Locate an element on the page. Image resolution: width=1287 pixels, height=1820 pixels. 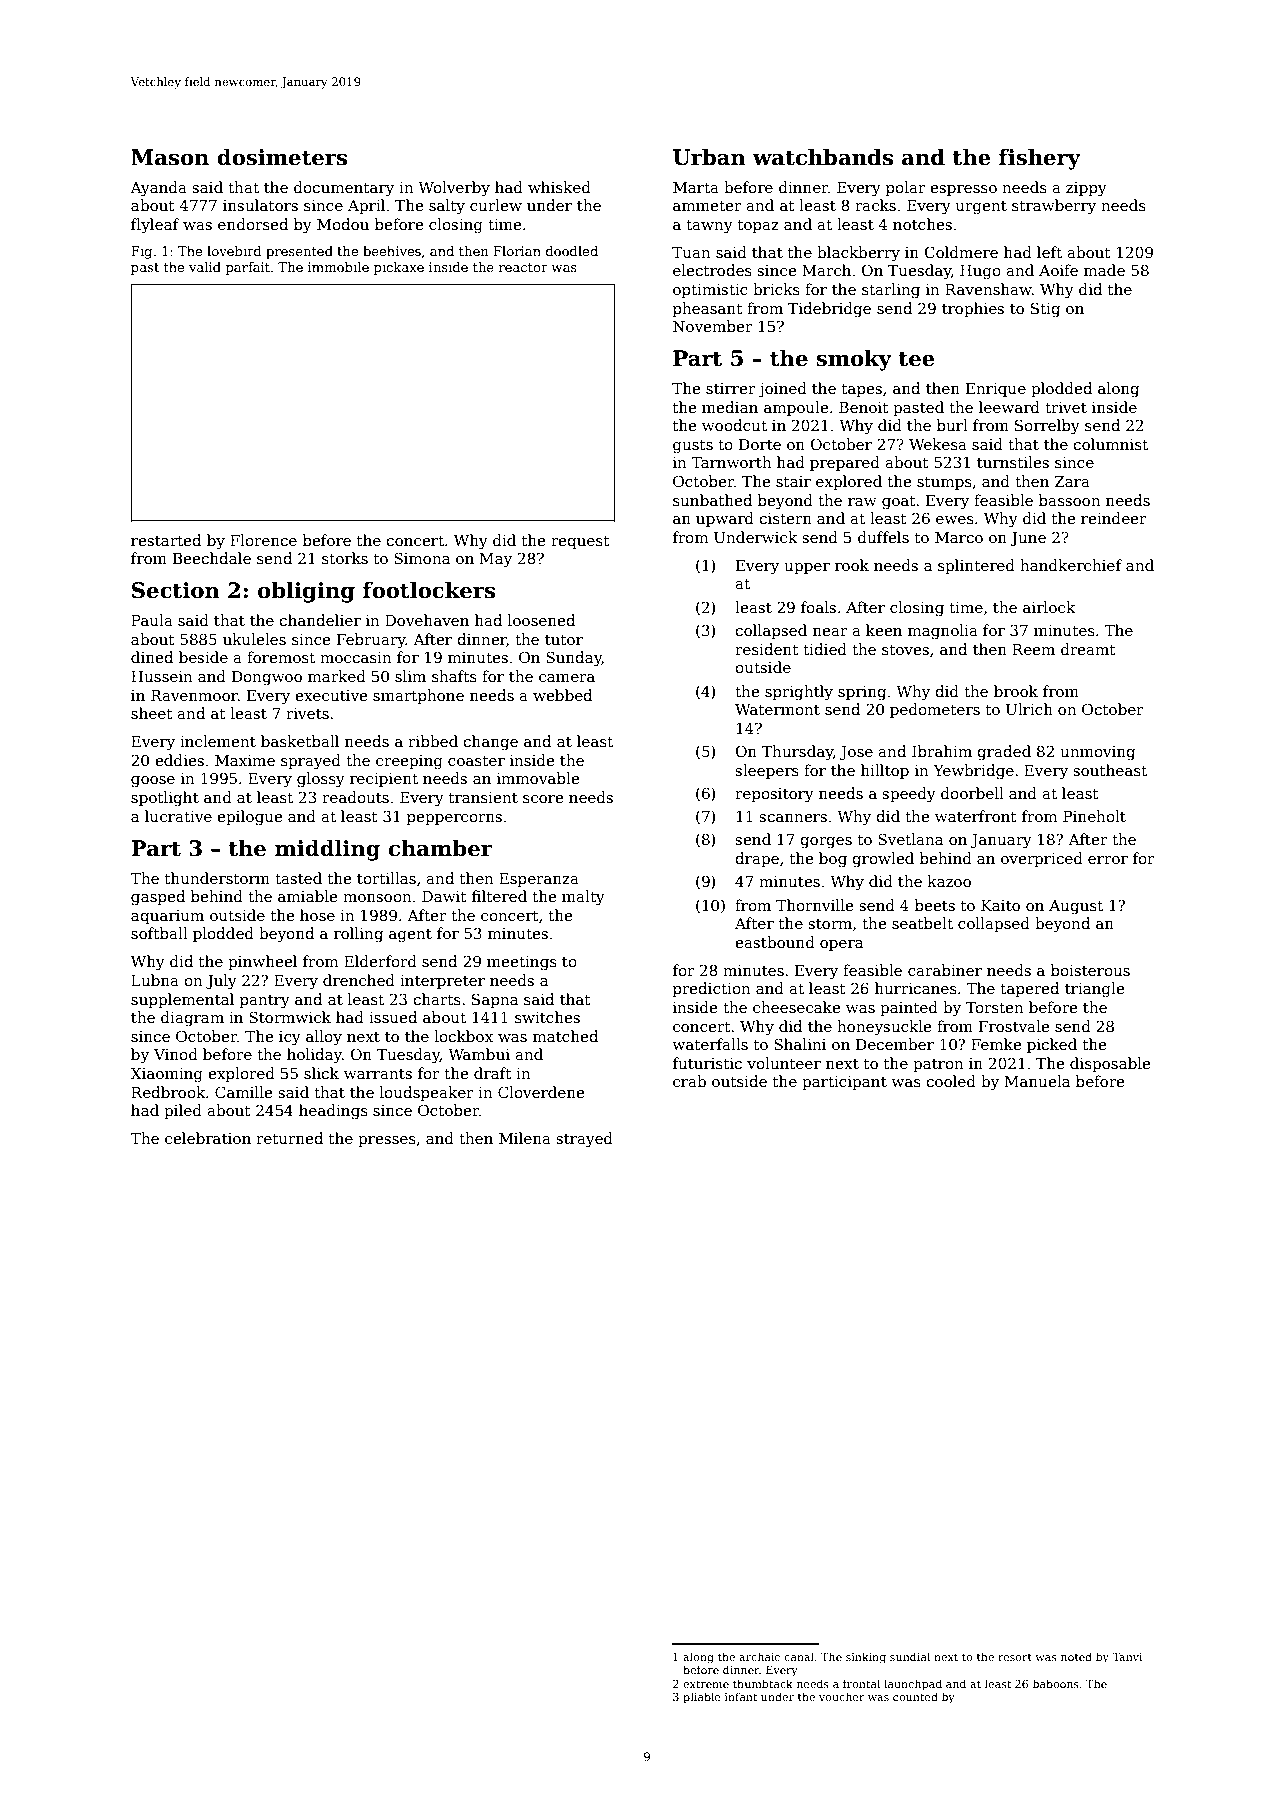
immovable is located at coordinates (538, 778).
